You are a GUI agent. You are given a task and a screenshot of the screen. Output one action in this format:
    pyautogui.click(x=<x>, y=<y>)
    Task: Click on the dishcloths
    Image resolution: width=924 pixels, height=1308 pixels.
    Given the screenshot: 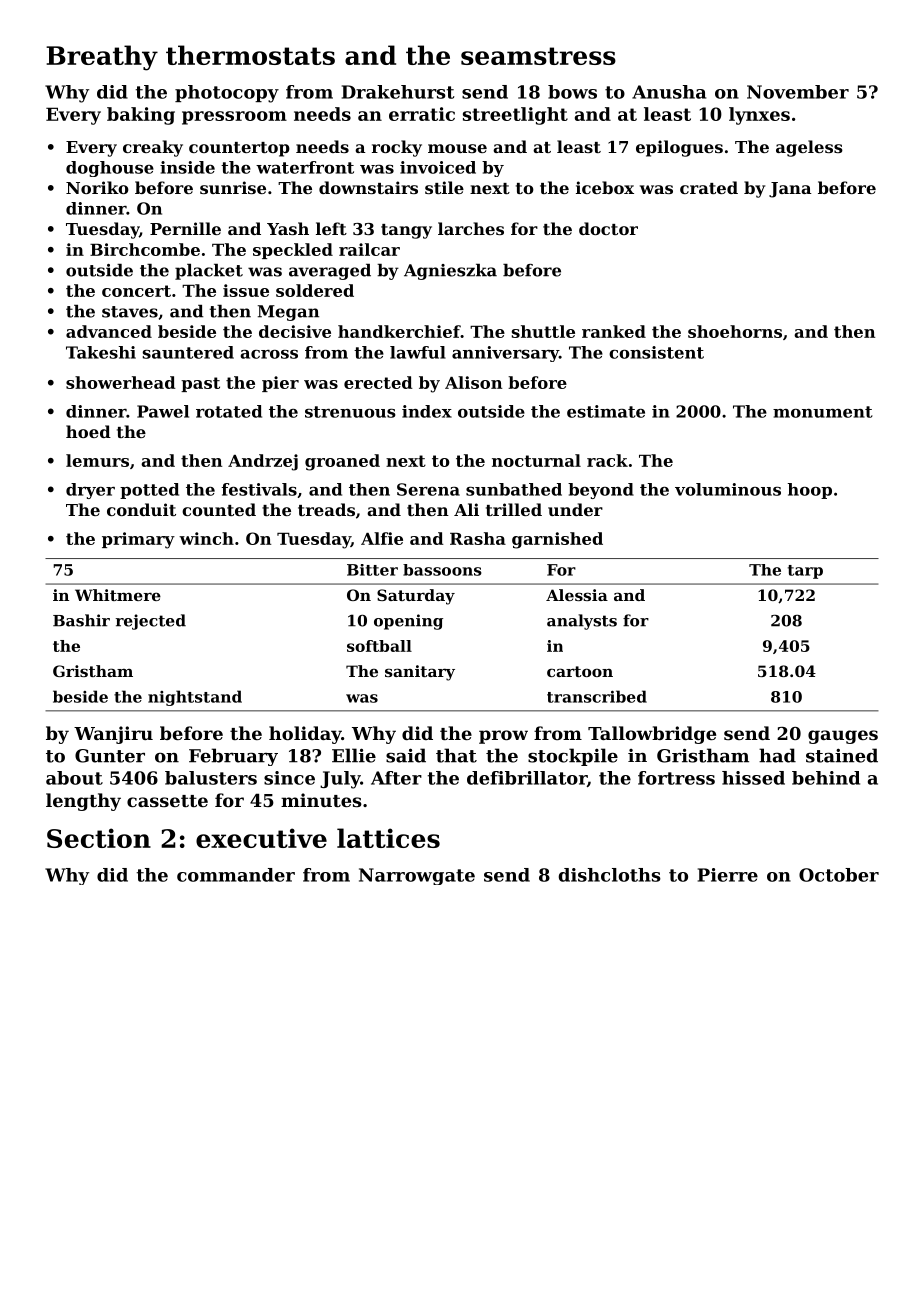 What is the action you would take?
    pyautogui.click(x=610, y=875)
